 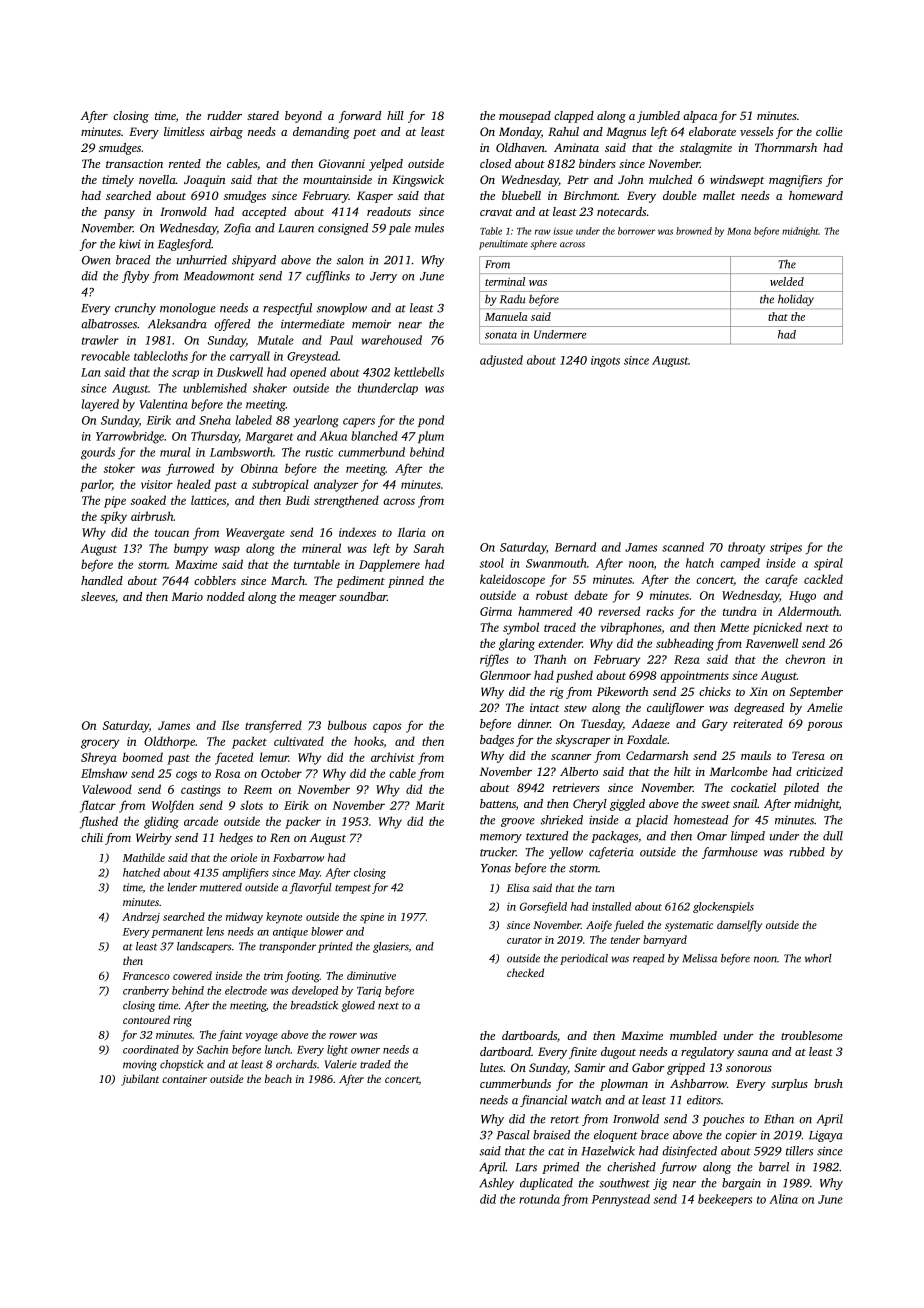 What do you see at coordinates (230, 1035) in the screenshot?
I see `faint` at bounding box center [230, 1035].
